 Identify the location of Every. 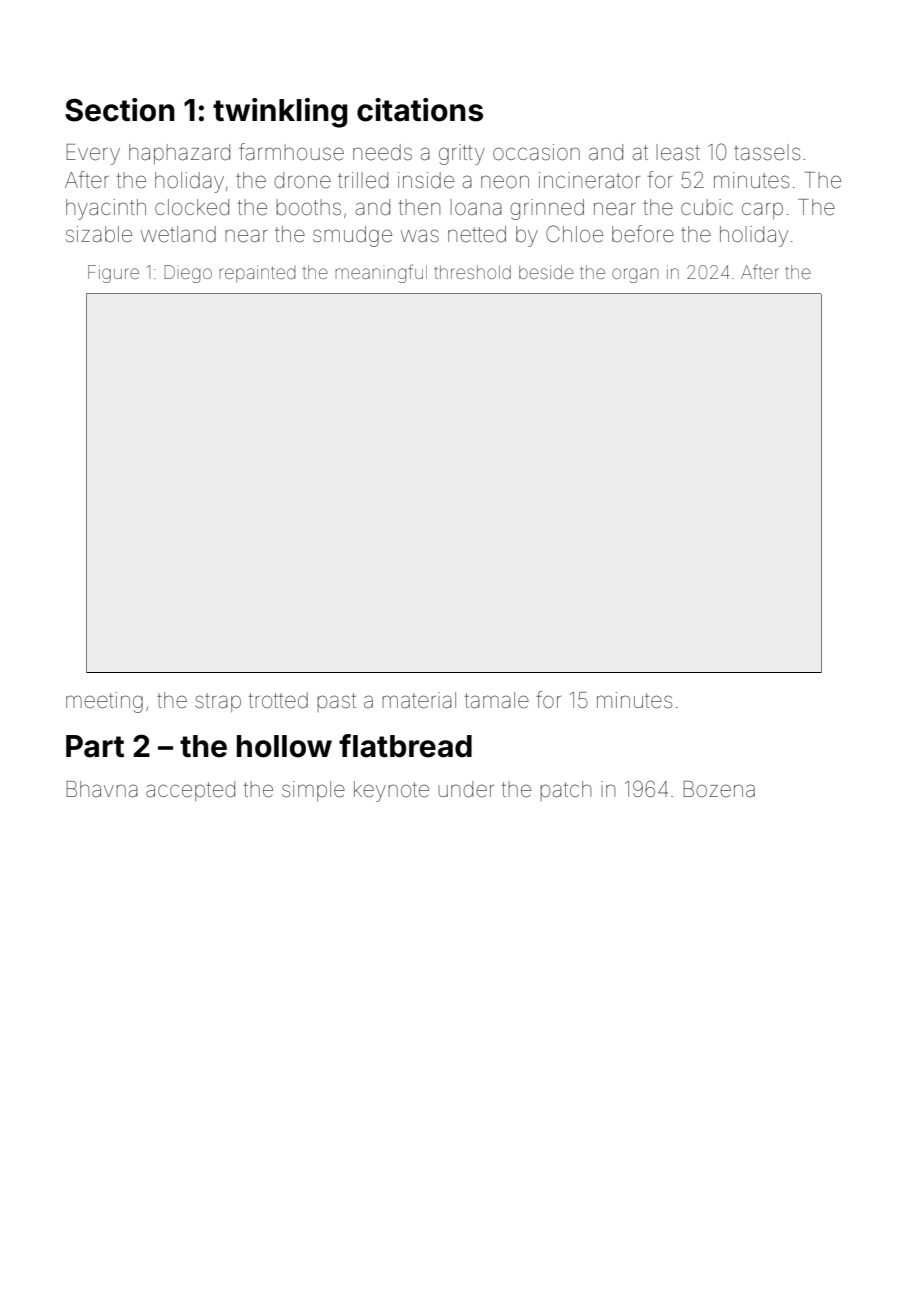
(93, 154).
